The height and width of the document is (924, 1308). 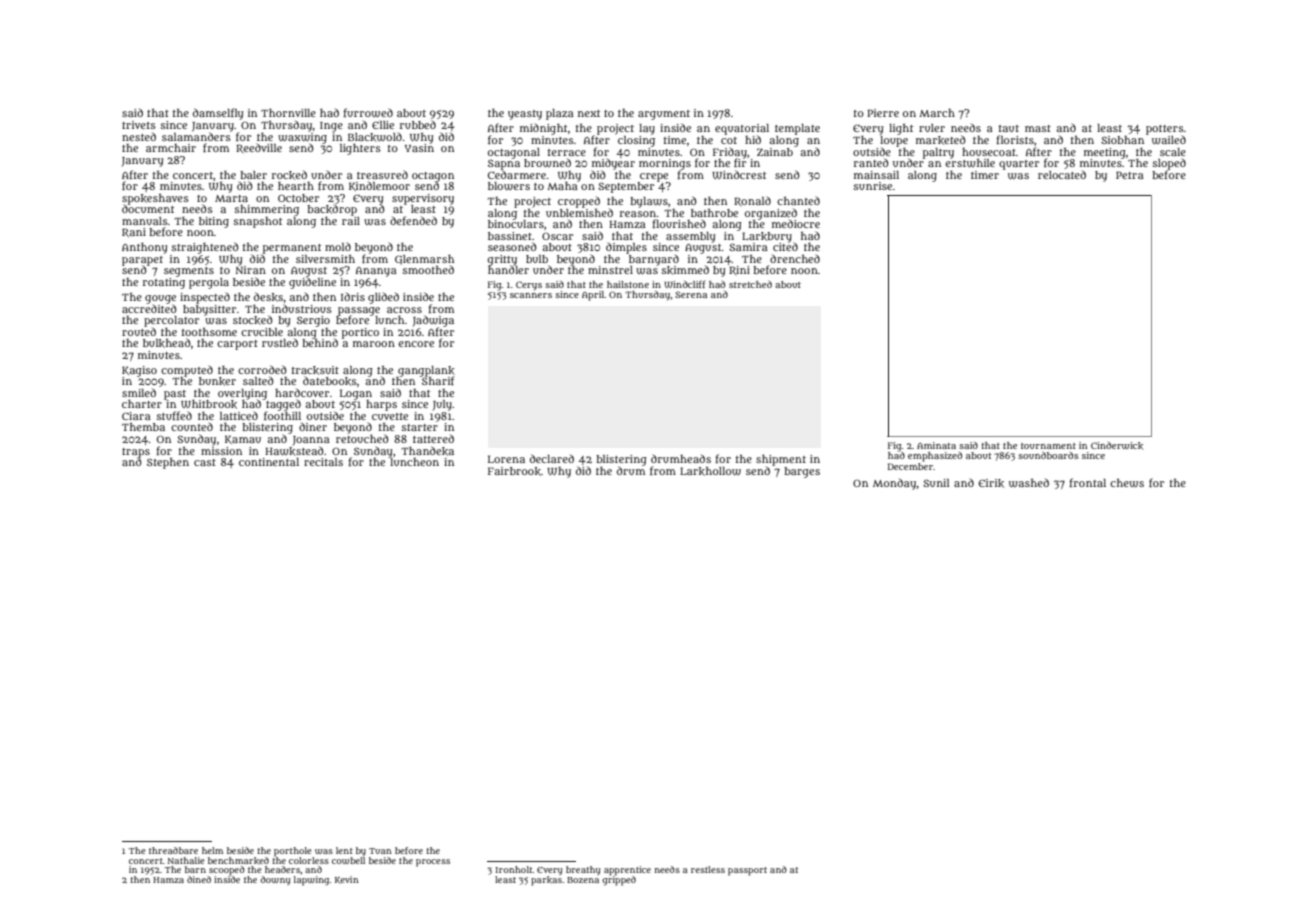 What do you see at coordinates (506, 459) in the document?
I see `Lorena` at bounding box center [506, 459].
